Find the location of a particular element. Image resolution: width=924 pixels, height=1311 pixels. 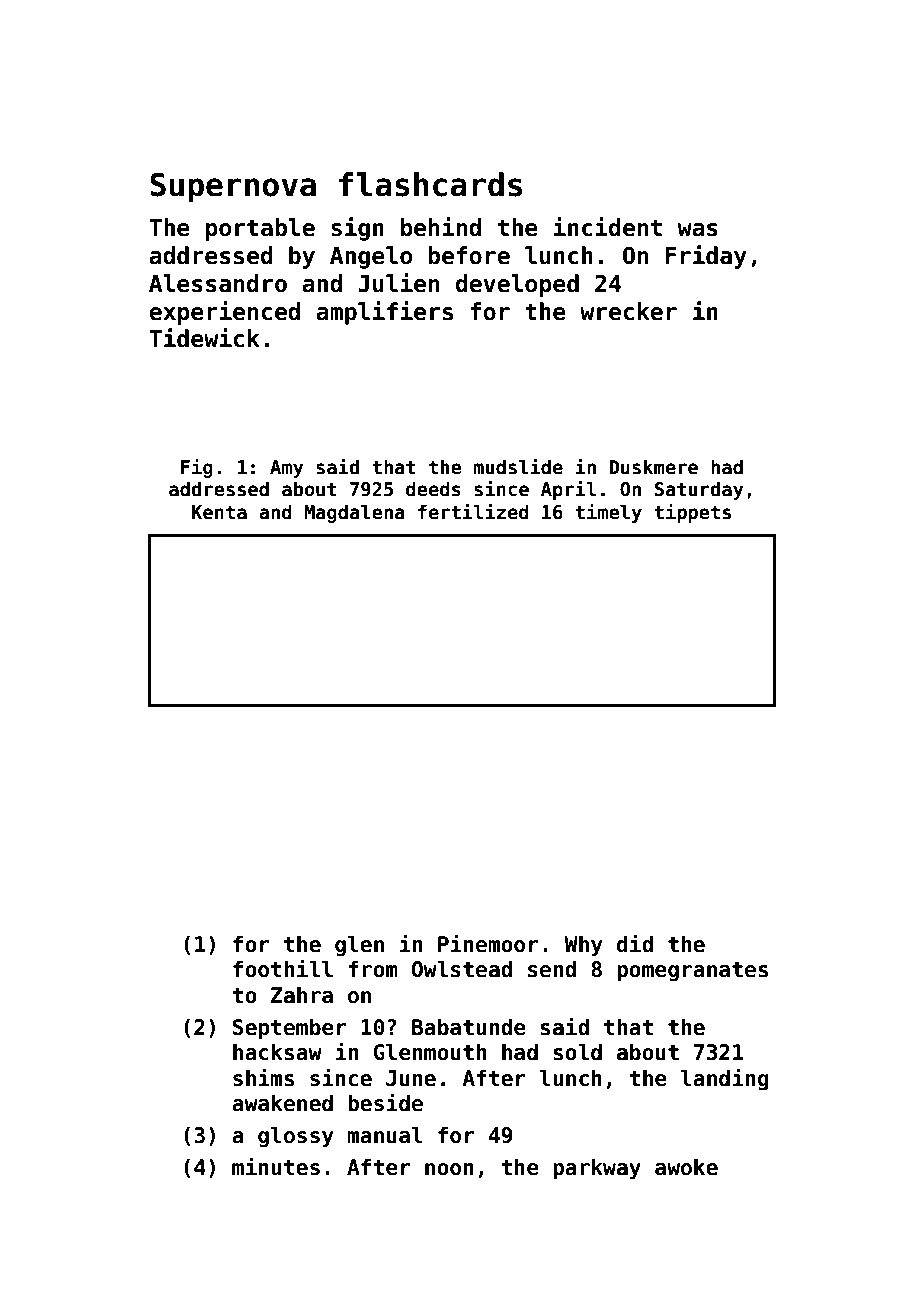

Babatunde is located at coordinates (469, 1027).
